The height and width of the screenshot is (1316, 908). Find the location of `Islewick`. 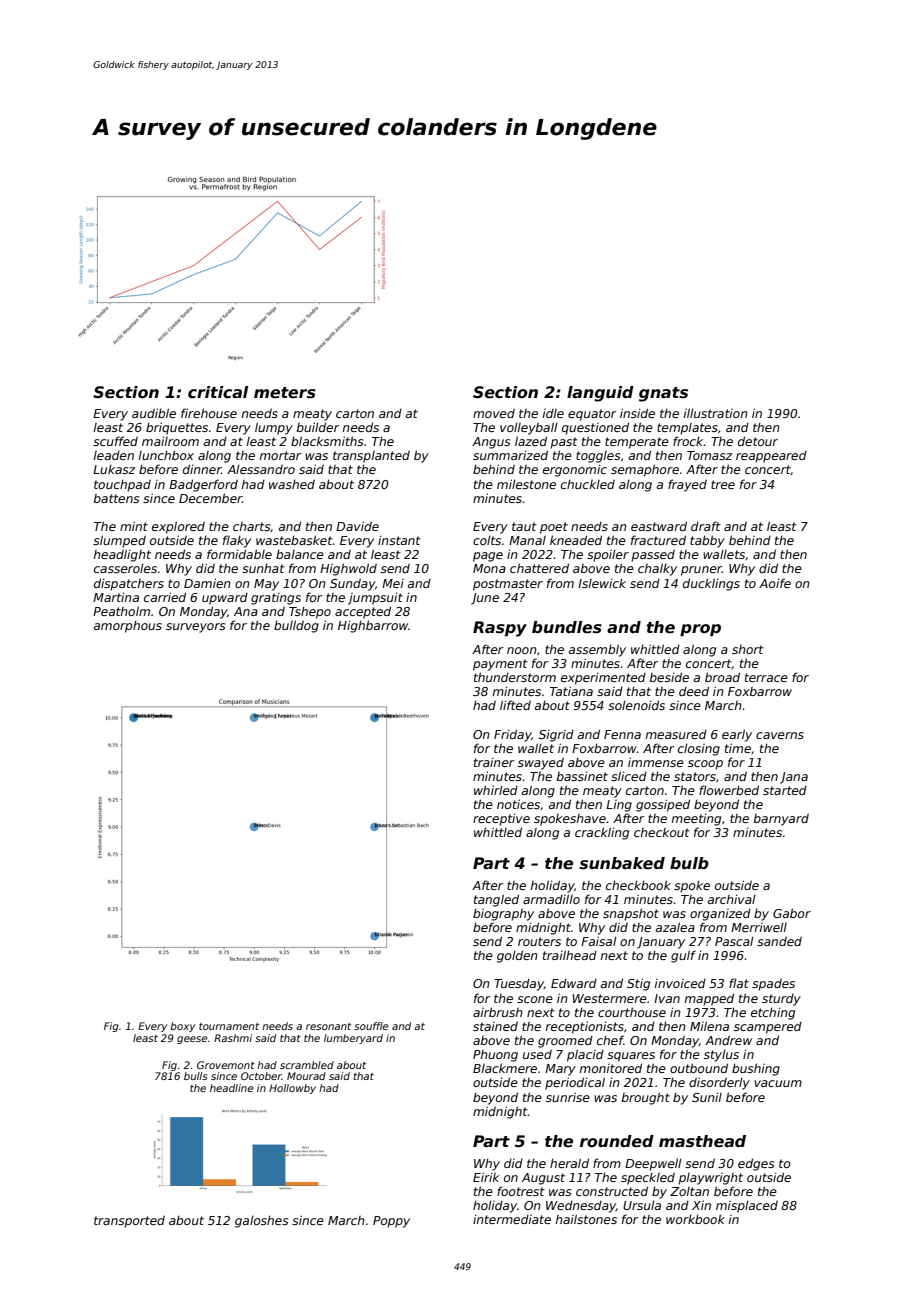

Islewick is located at coordinates (602, 583).
